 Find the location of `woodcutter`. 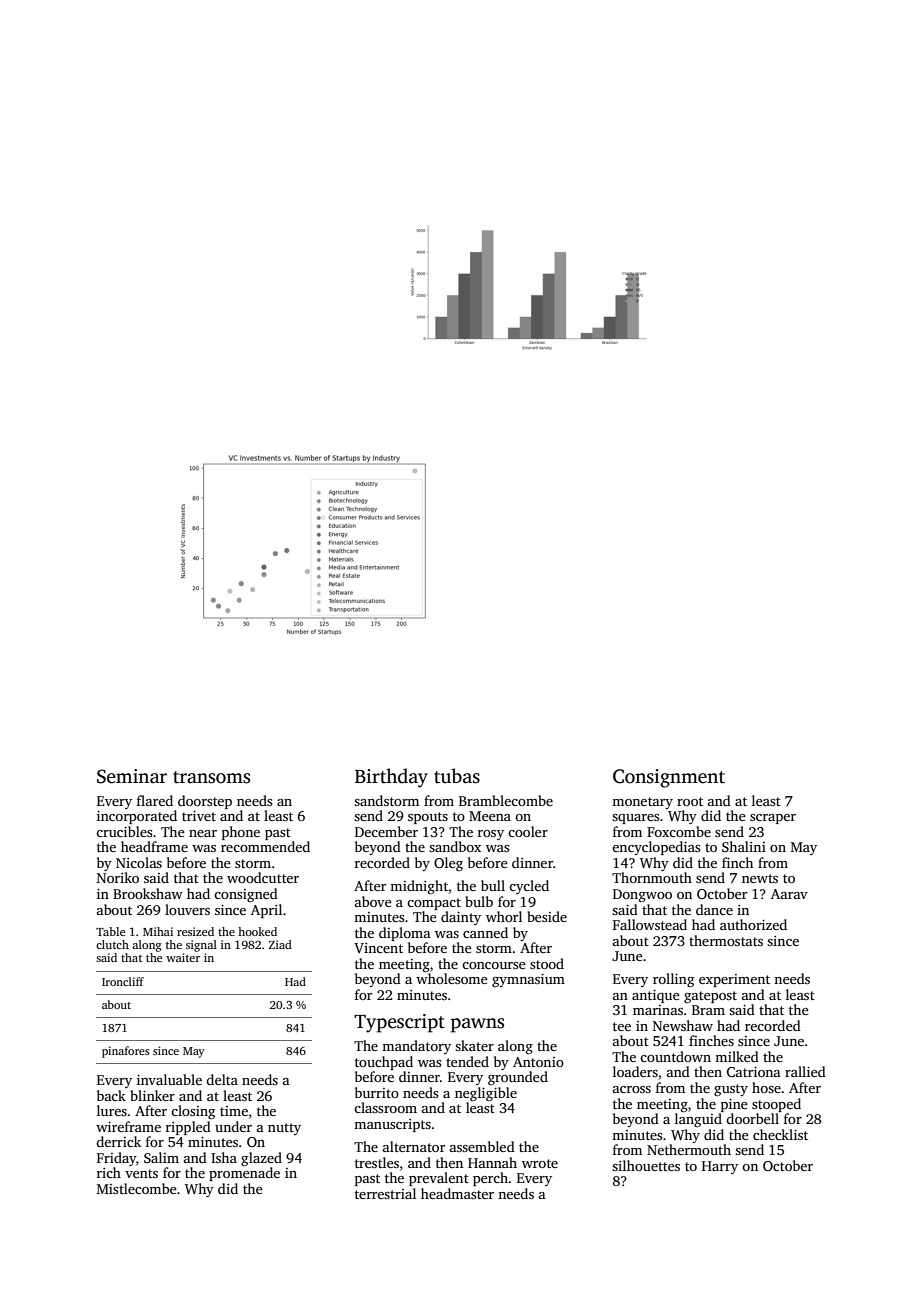

woodcutter is located at coordinates (263, 877).
